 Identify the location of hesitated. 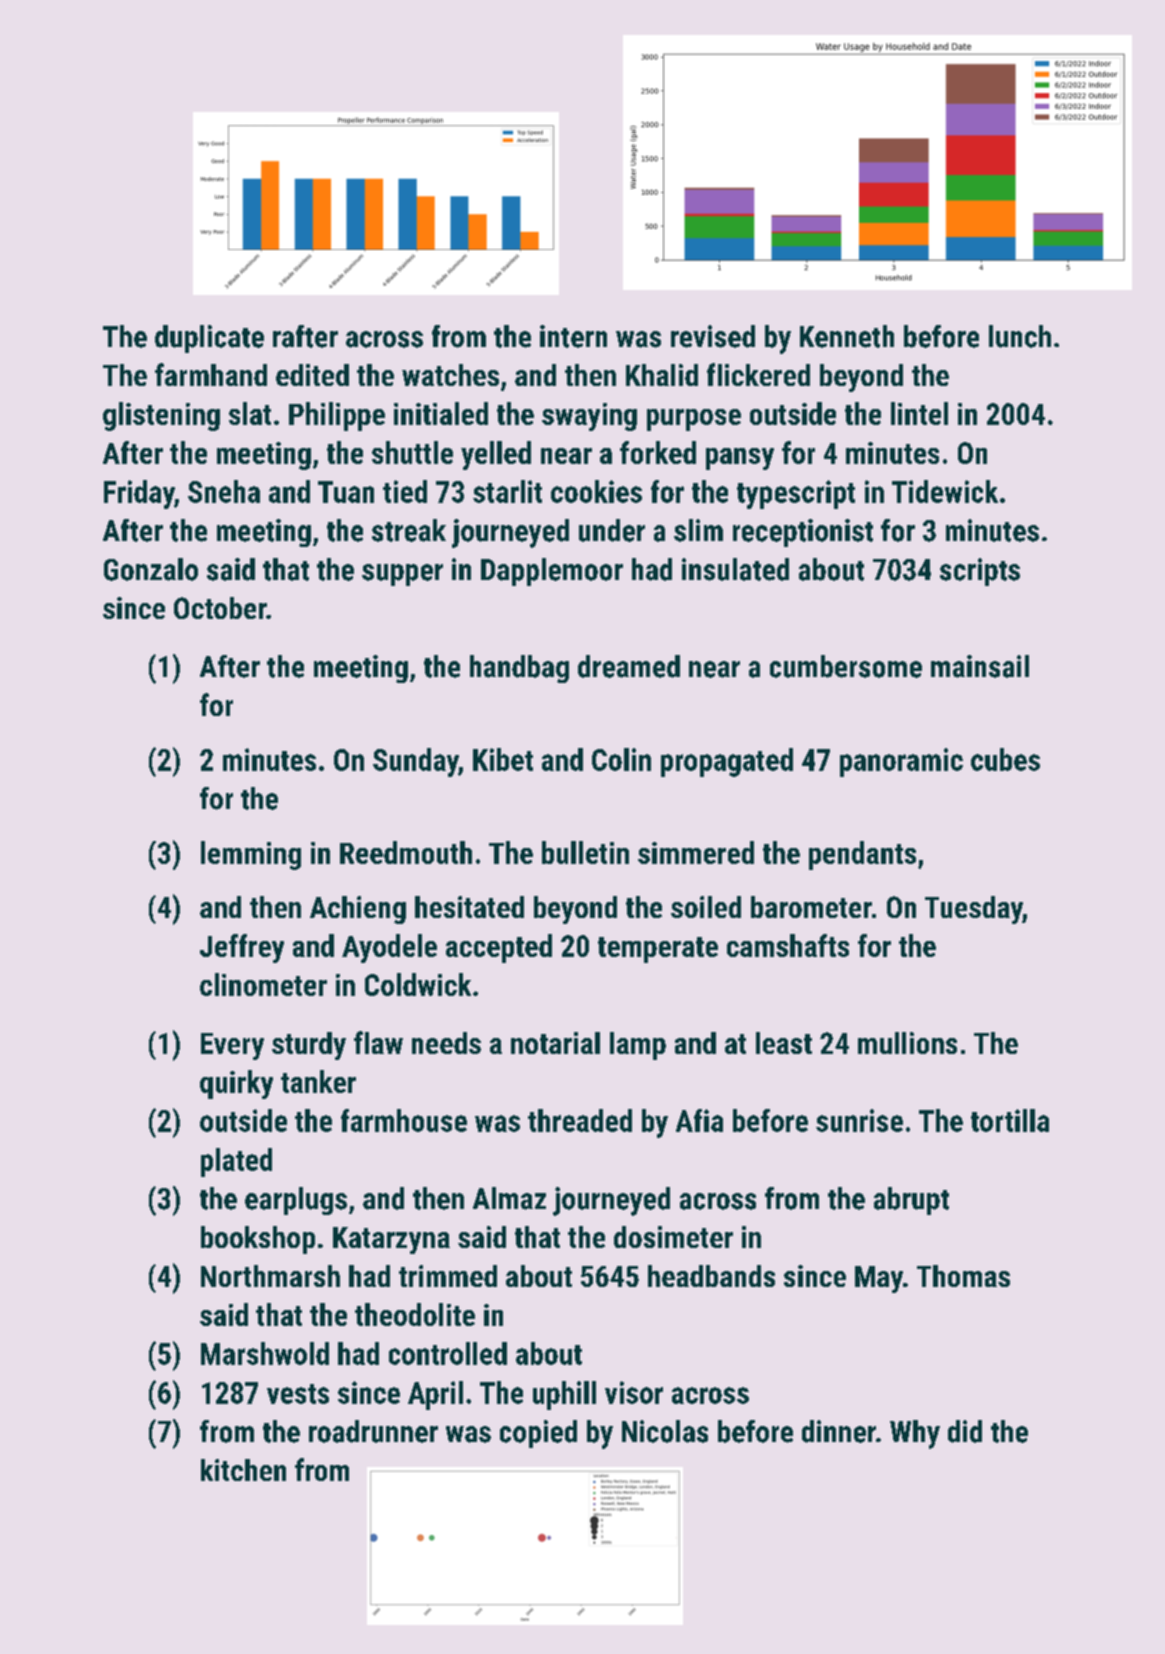
(469, 907).
